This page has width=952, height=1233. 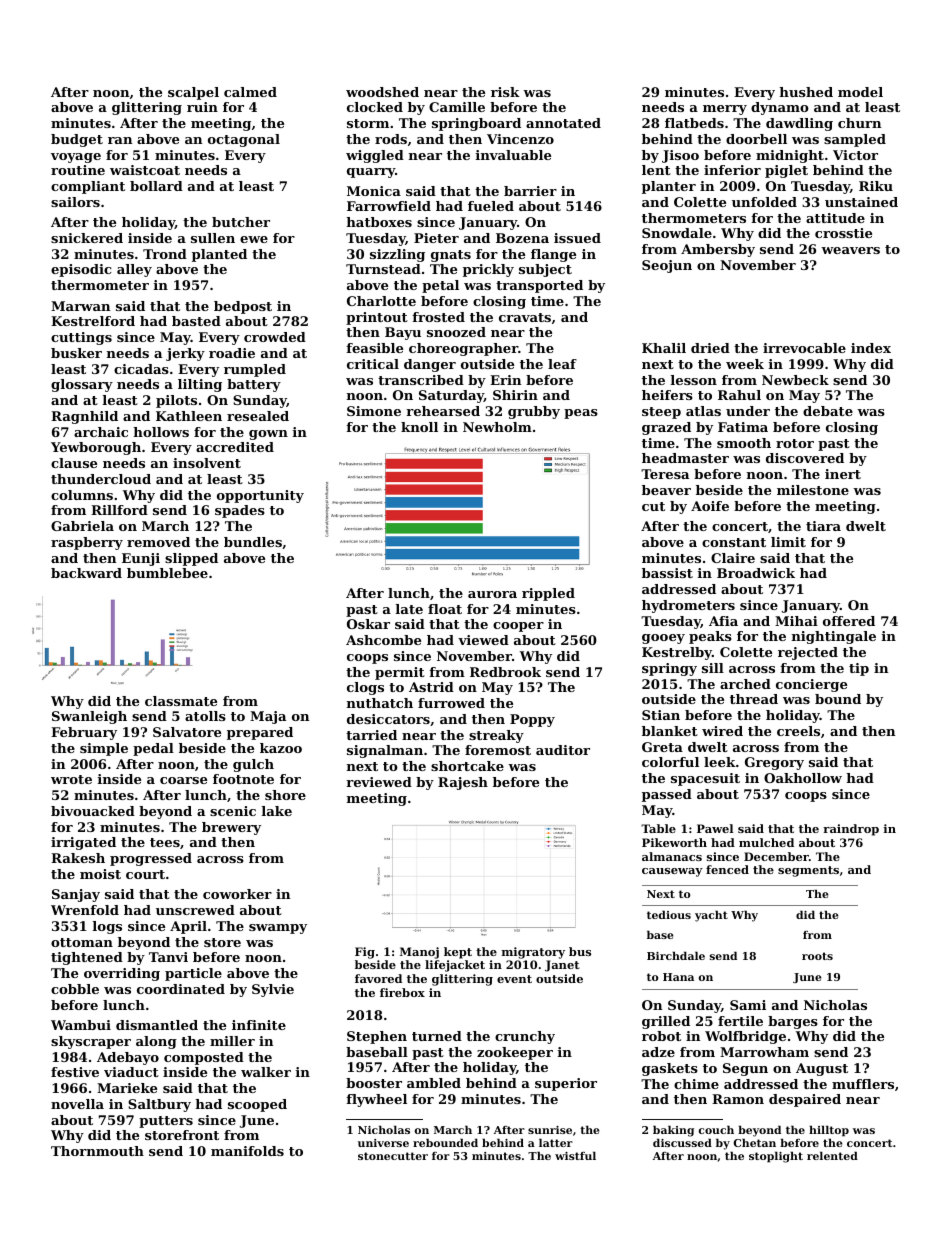 What do you see at coordinates (667, 573) in the page?
I see `bassist` at bounding box center [667, 573].
